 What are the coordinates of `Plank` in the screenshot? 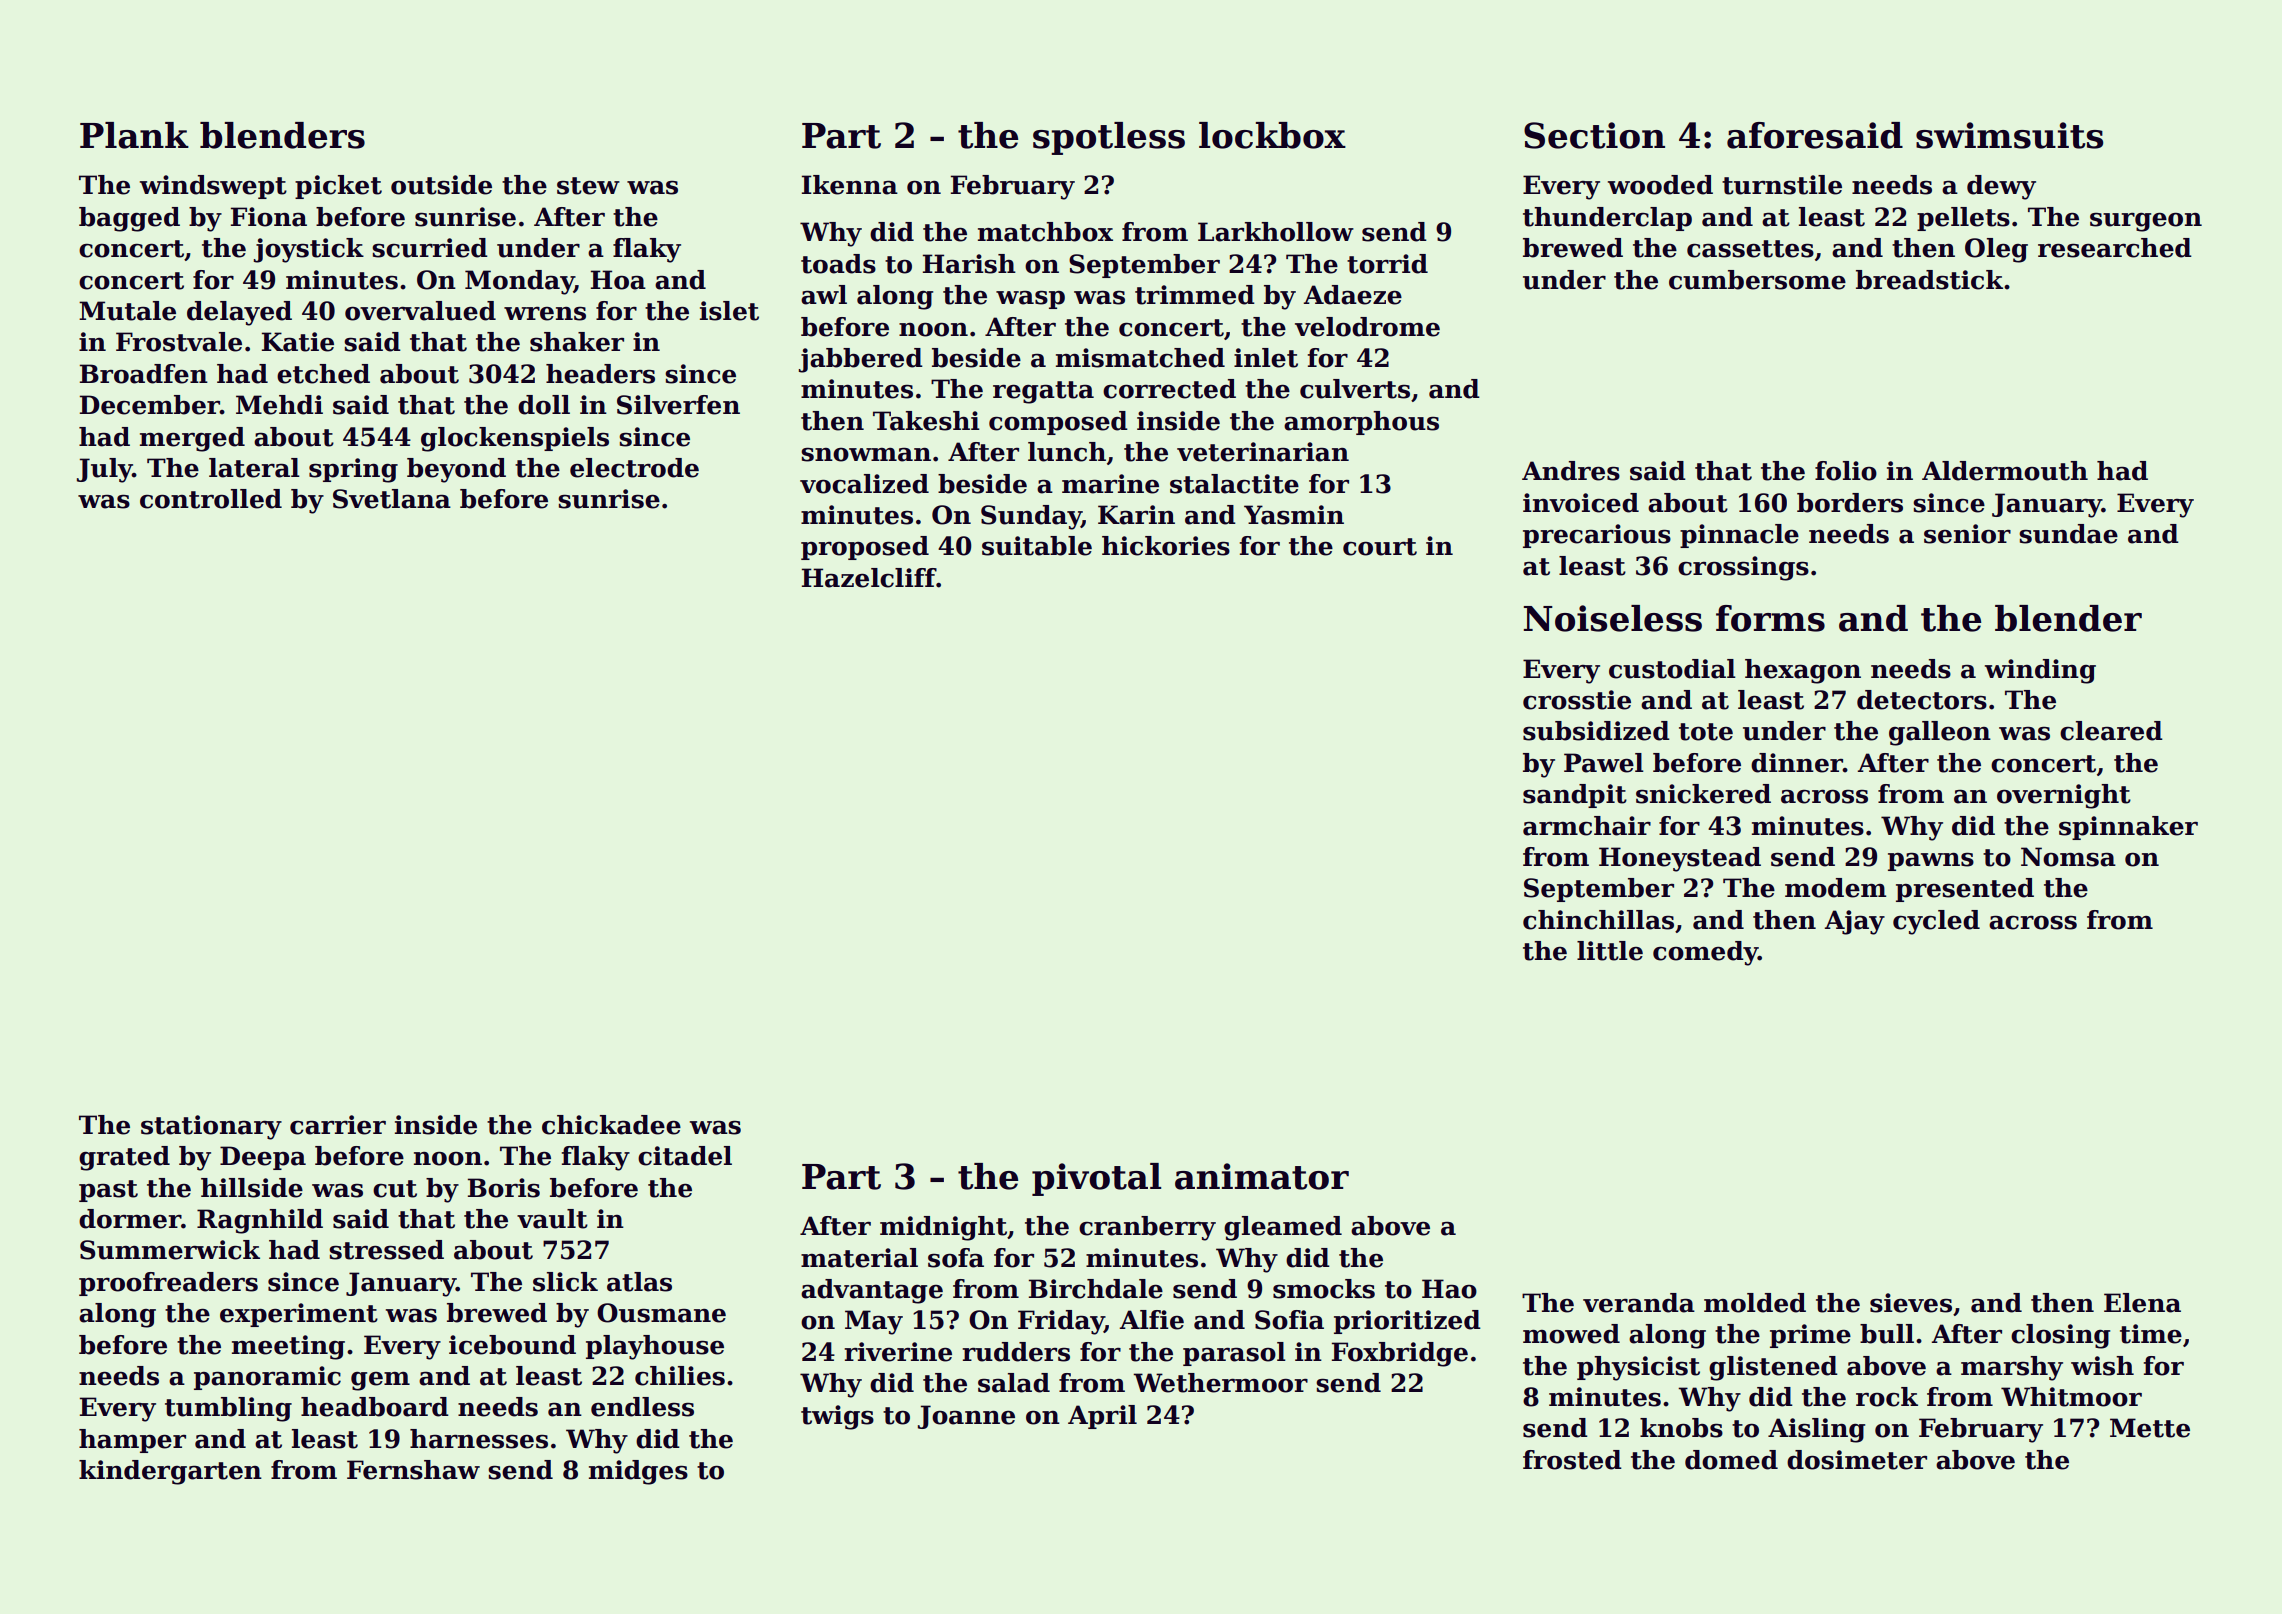 It's located at (134, 135).
